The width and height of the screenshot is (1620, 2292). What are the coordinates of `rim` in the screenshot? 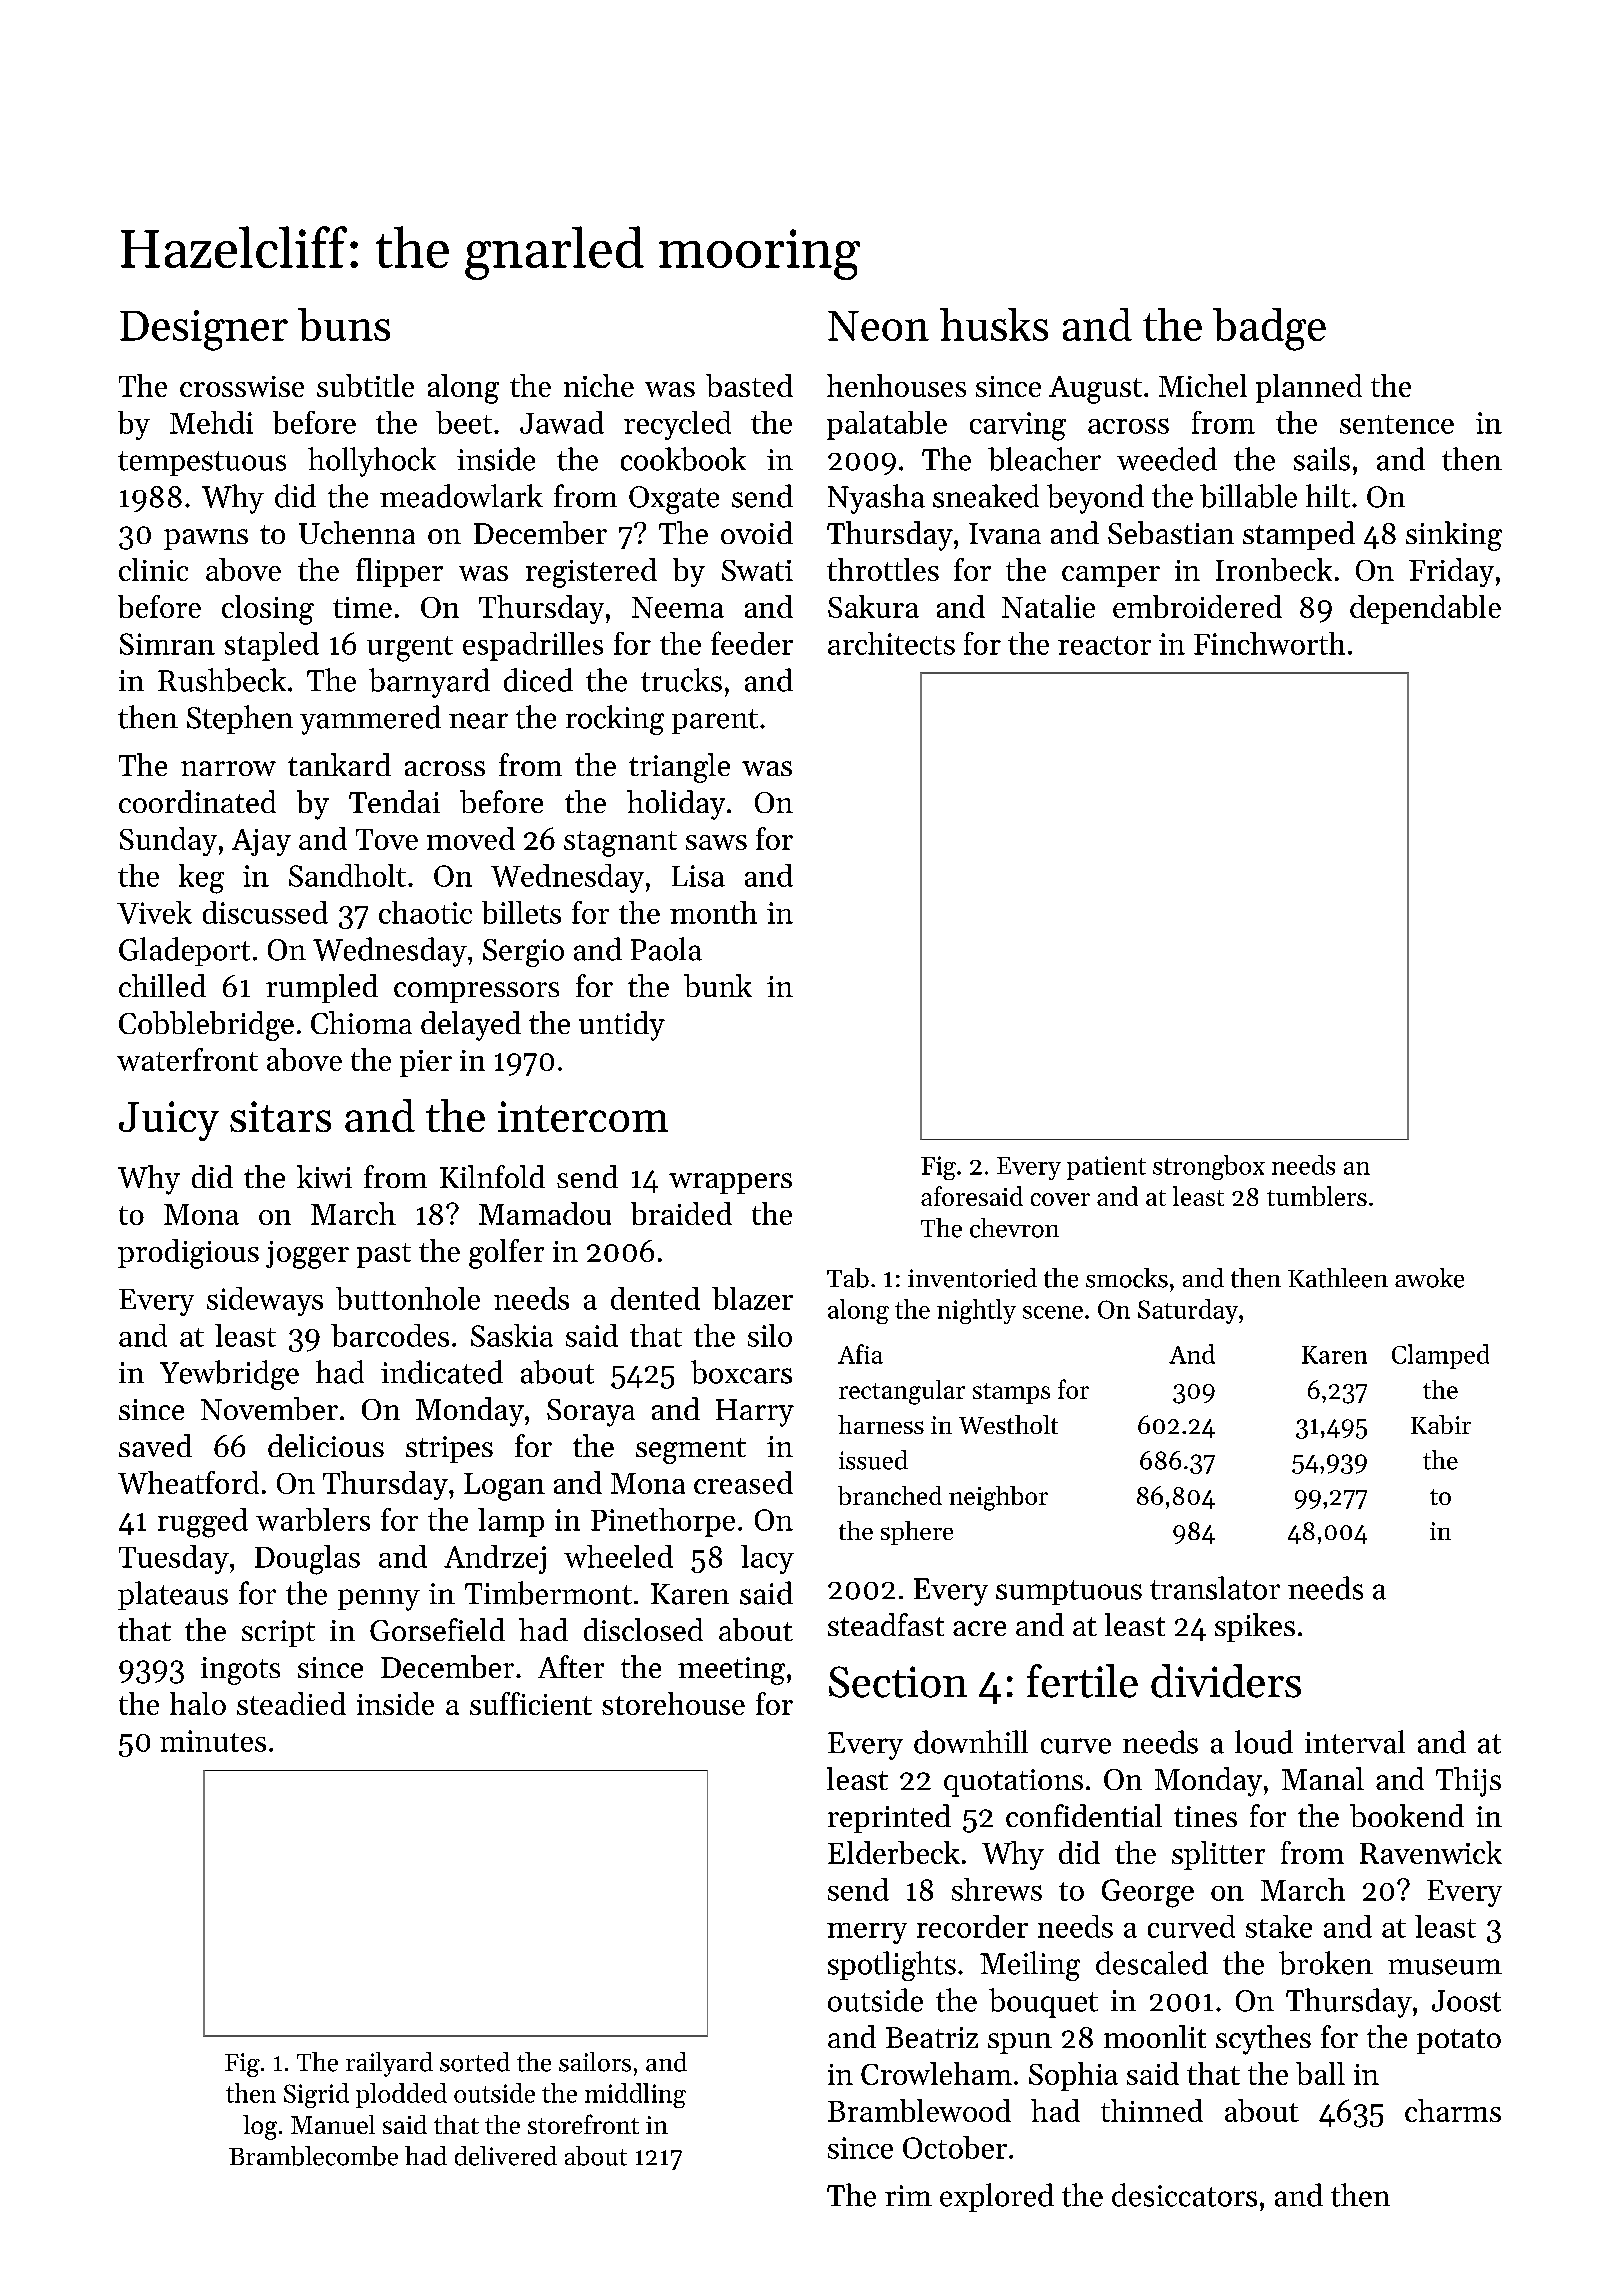 It's located at (908, 2195).
